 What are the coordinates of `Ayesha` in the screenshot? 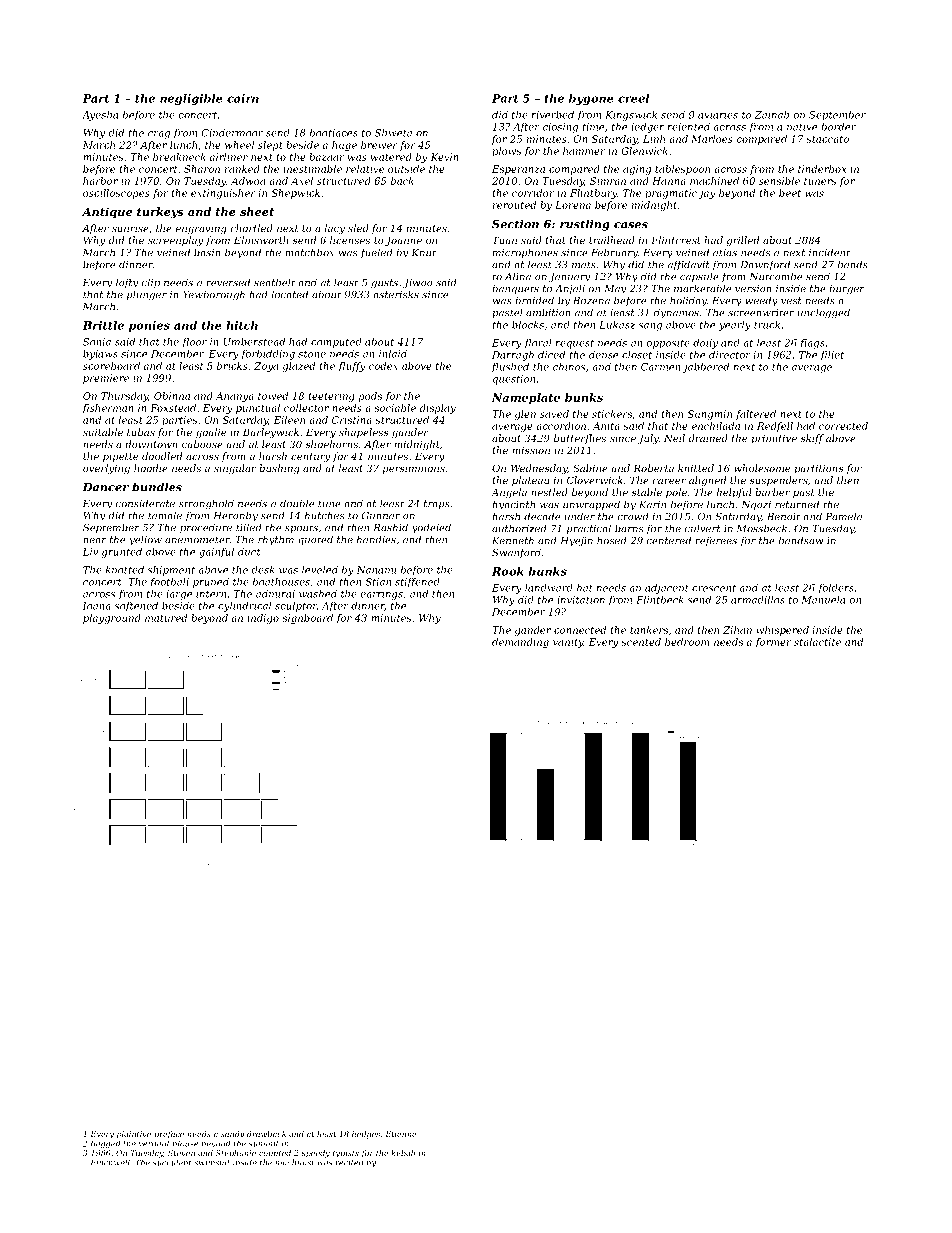 It's located at (100, 116).
